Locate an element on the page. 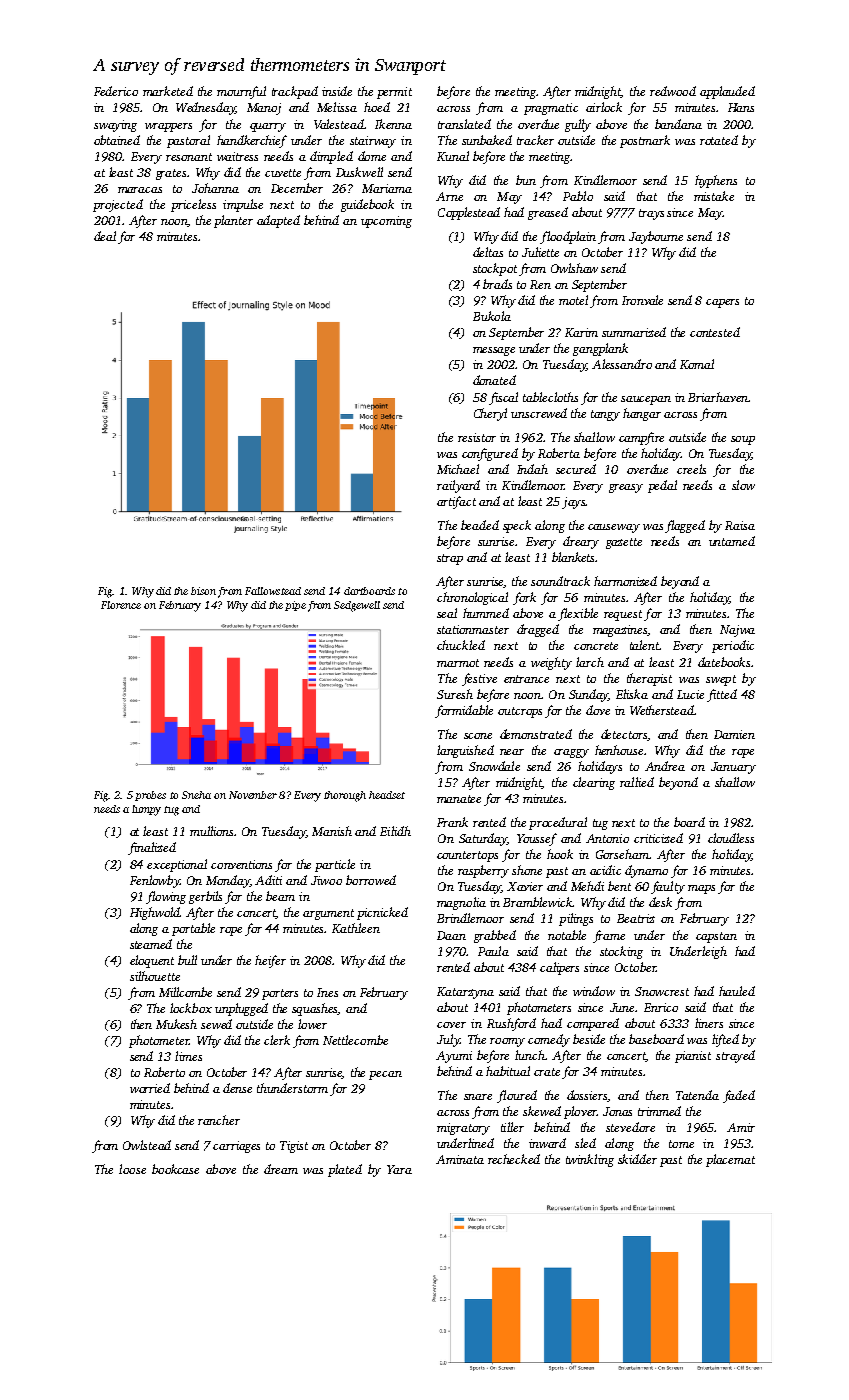 The height and width of the image is (1400, 849). soundtrack is located at coordinates (560, 581).
